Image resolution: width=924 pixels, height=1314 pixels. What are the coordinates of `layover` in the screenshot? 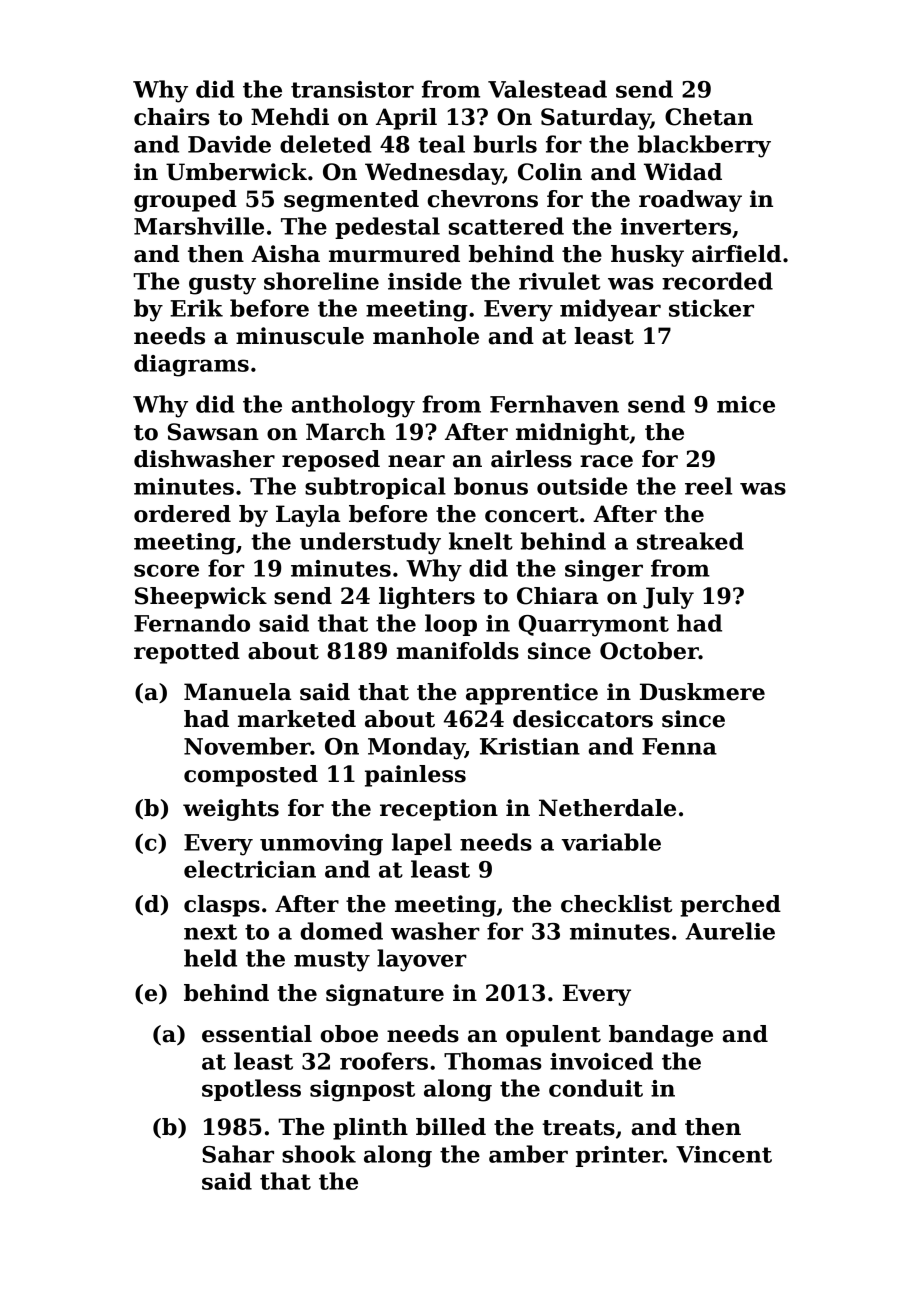 It's located at (422, 960).
